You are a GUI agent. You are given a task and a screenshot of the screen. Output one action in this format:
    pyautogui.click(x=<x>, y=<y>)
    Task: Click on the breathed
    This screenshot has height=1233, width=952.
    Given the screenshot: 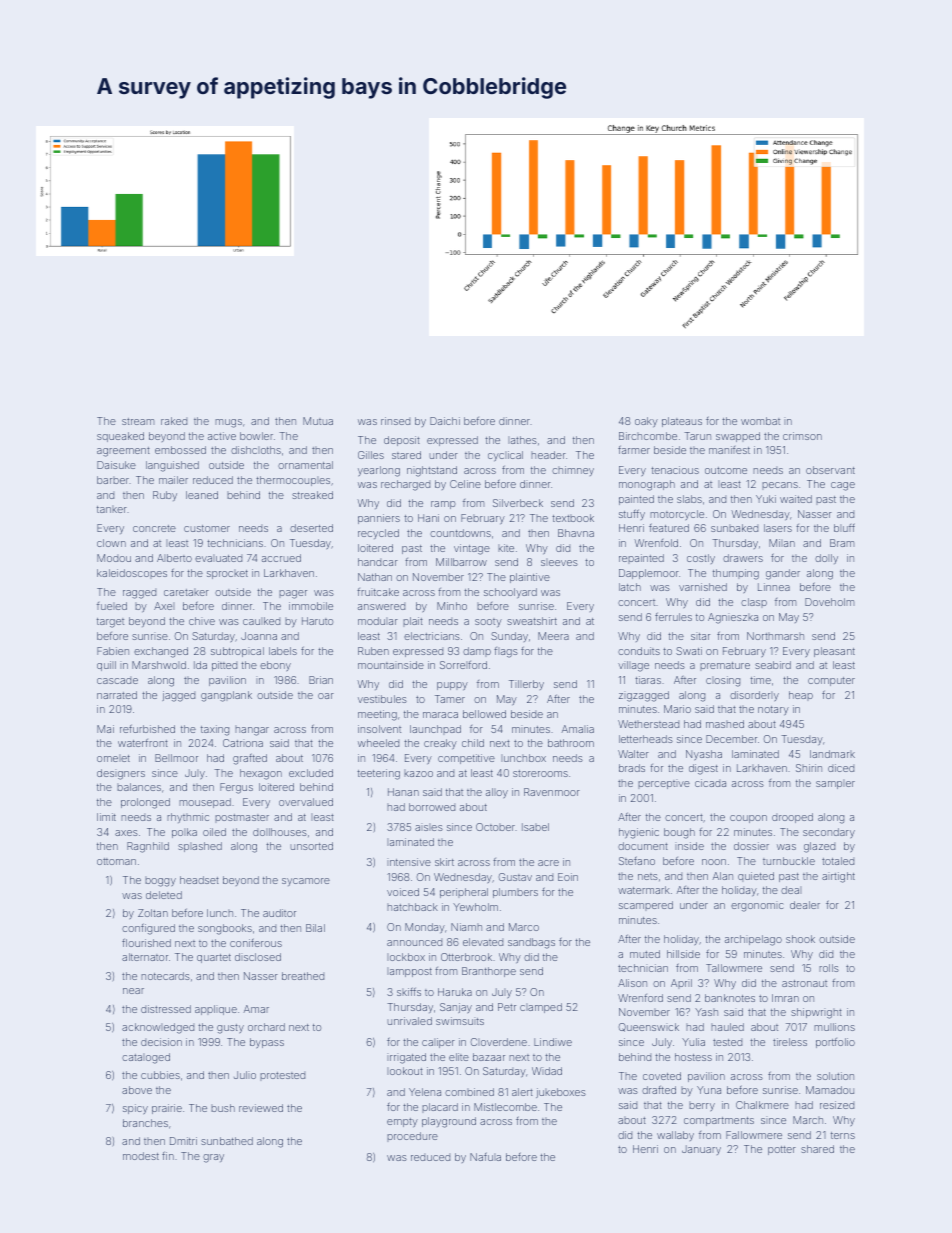 What is the action you would take?
    pyautogui.click(x=303, y=976)
